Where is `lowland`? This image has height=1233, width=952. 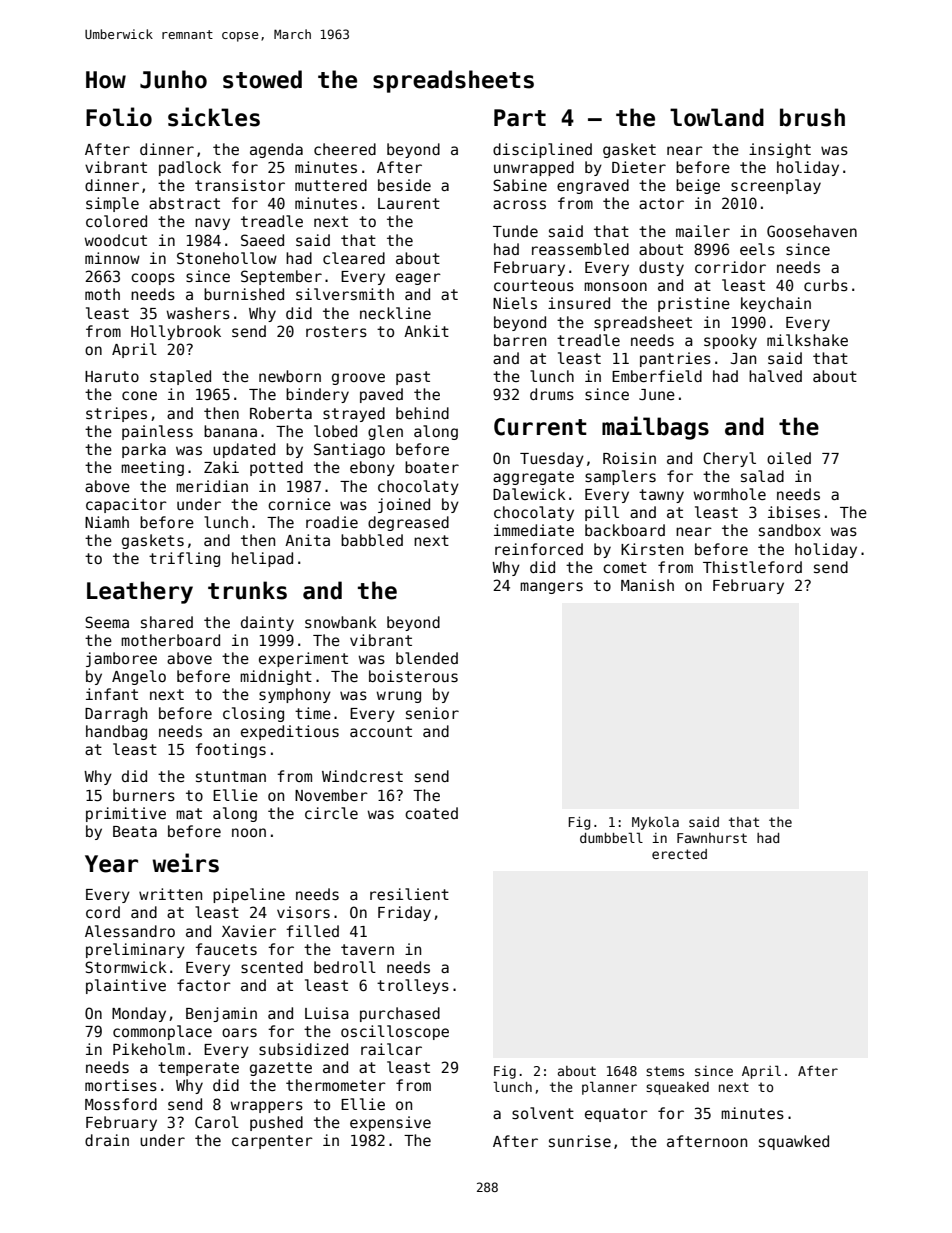
lowland is located at coordinates (717, 117).
